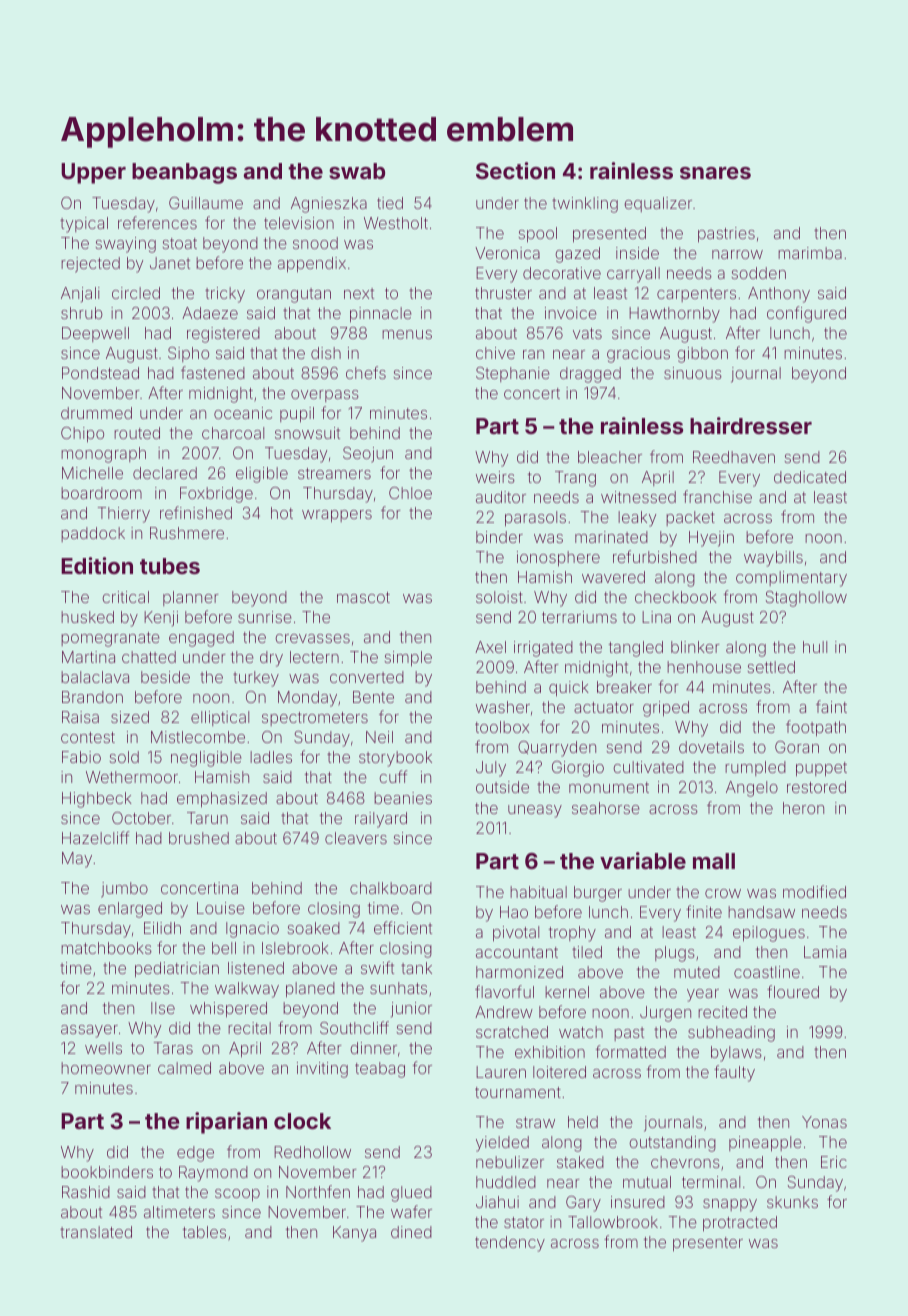 The image size is (908, 1316). What do you see at coordinates (97, 565) in the page?
I see `Edition` at bounding box center [97, 565].
